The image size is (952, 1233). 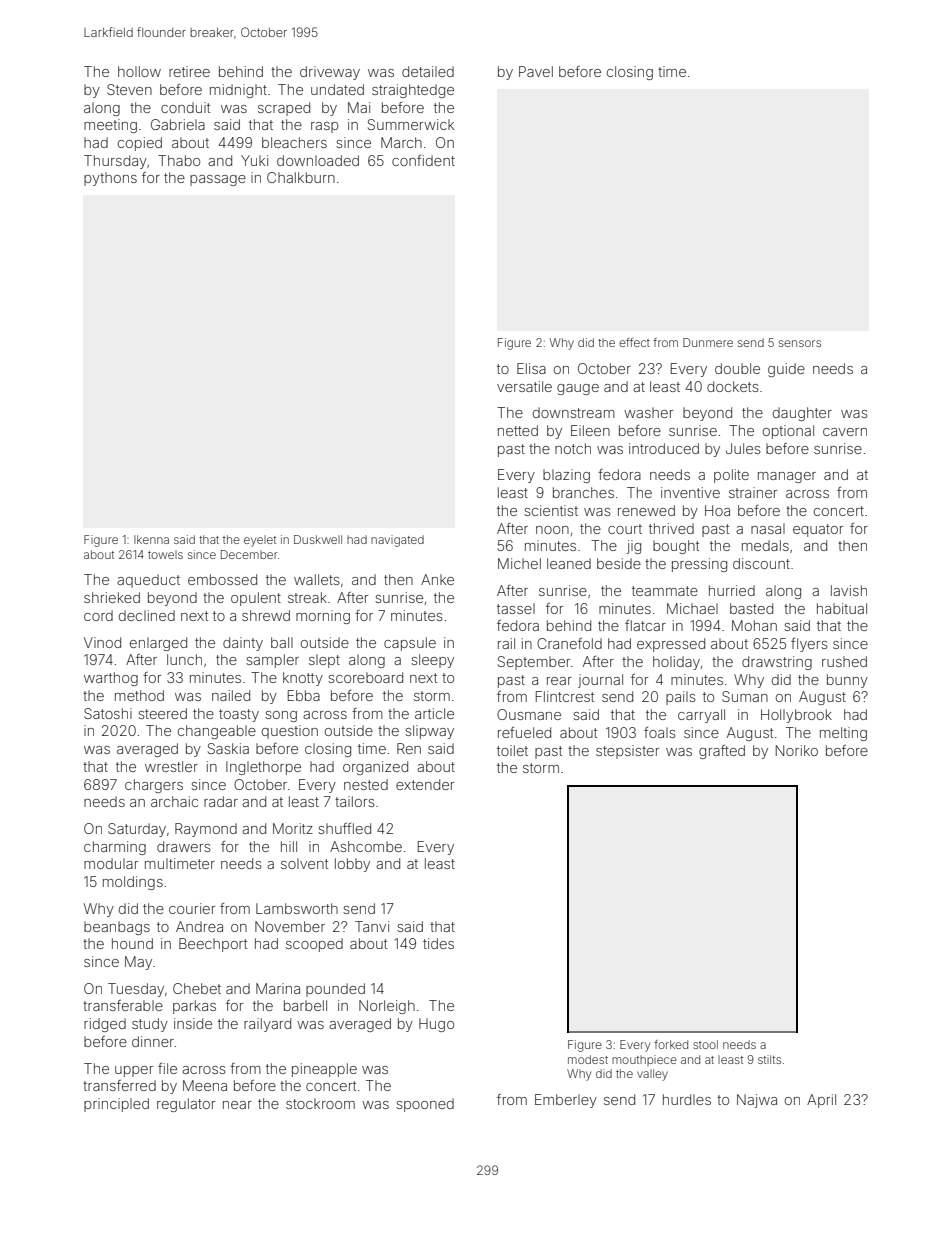 I want to click on downstream, so click(x=574, y=412).
